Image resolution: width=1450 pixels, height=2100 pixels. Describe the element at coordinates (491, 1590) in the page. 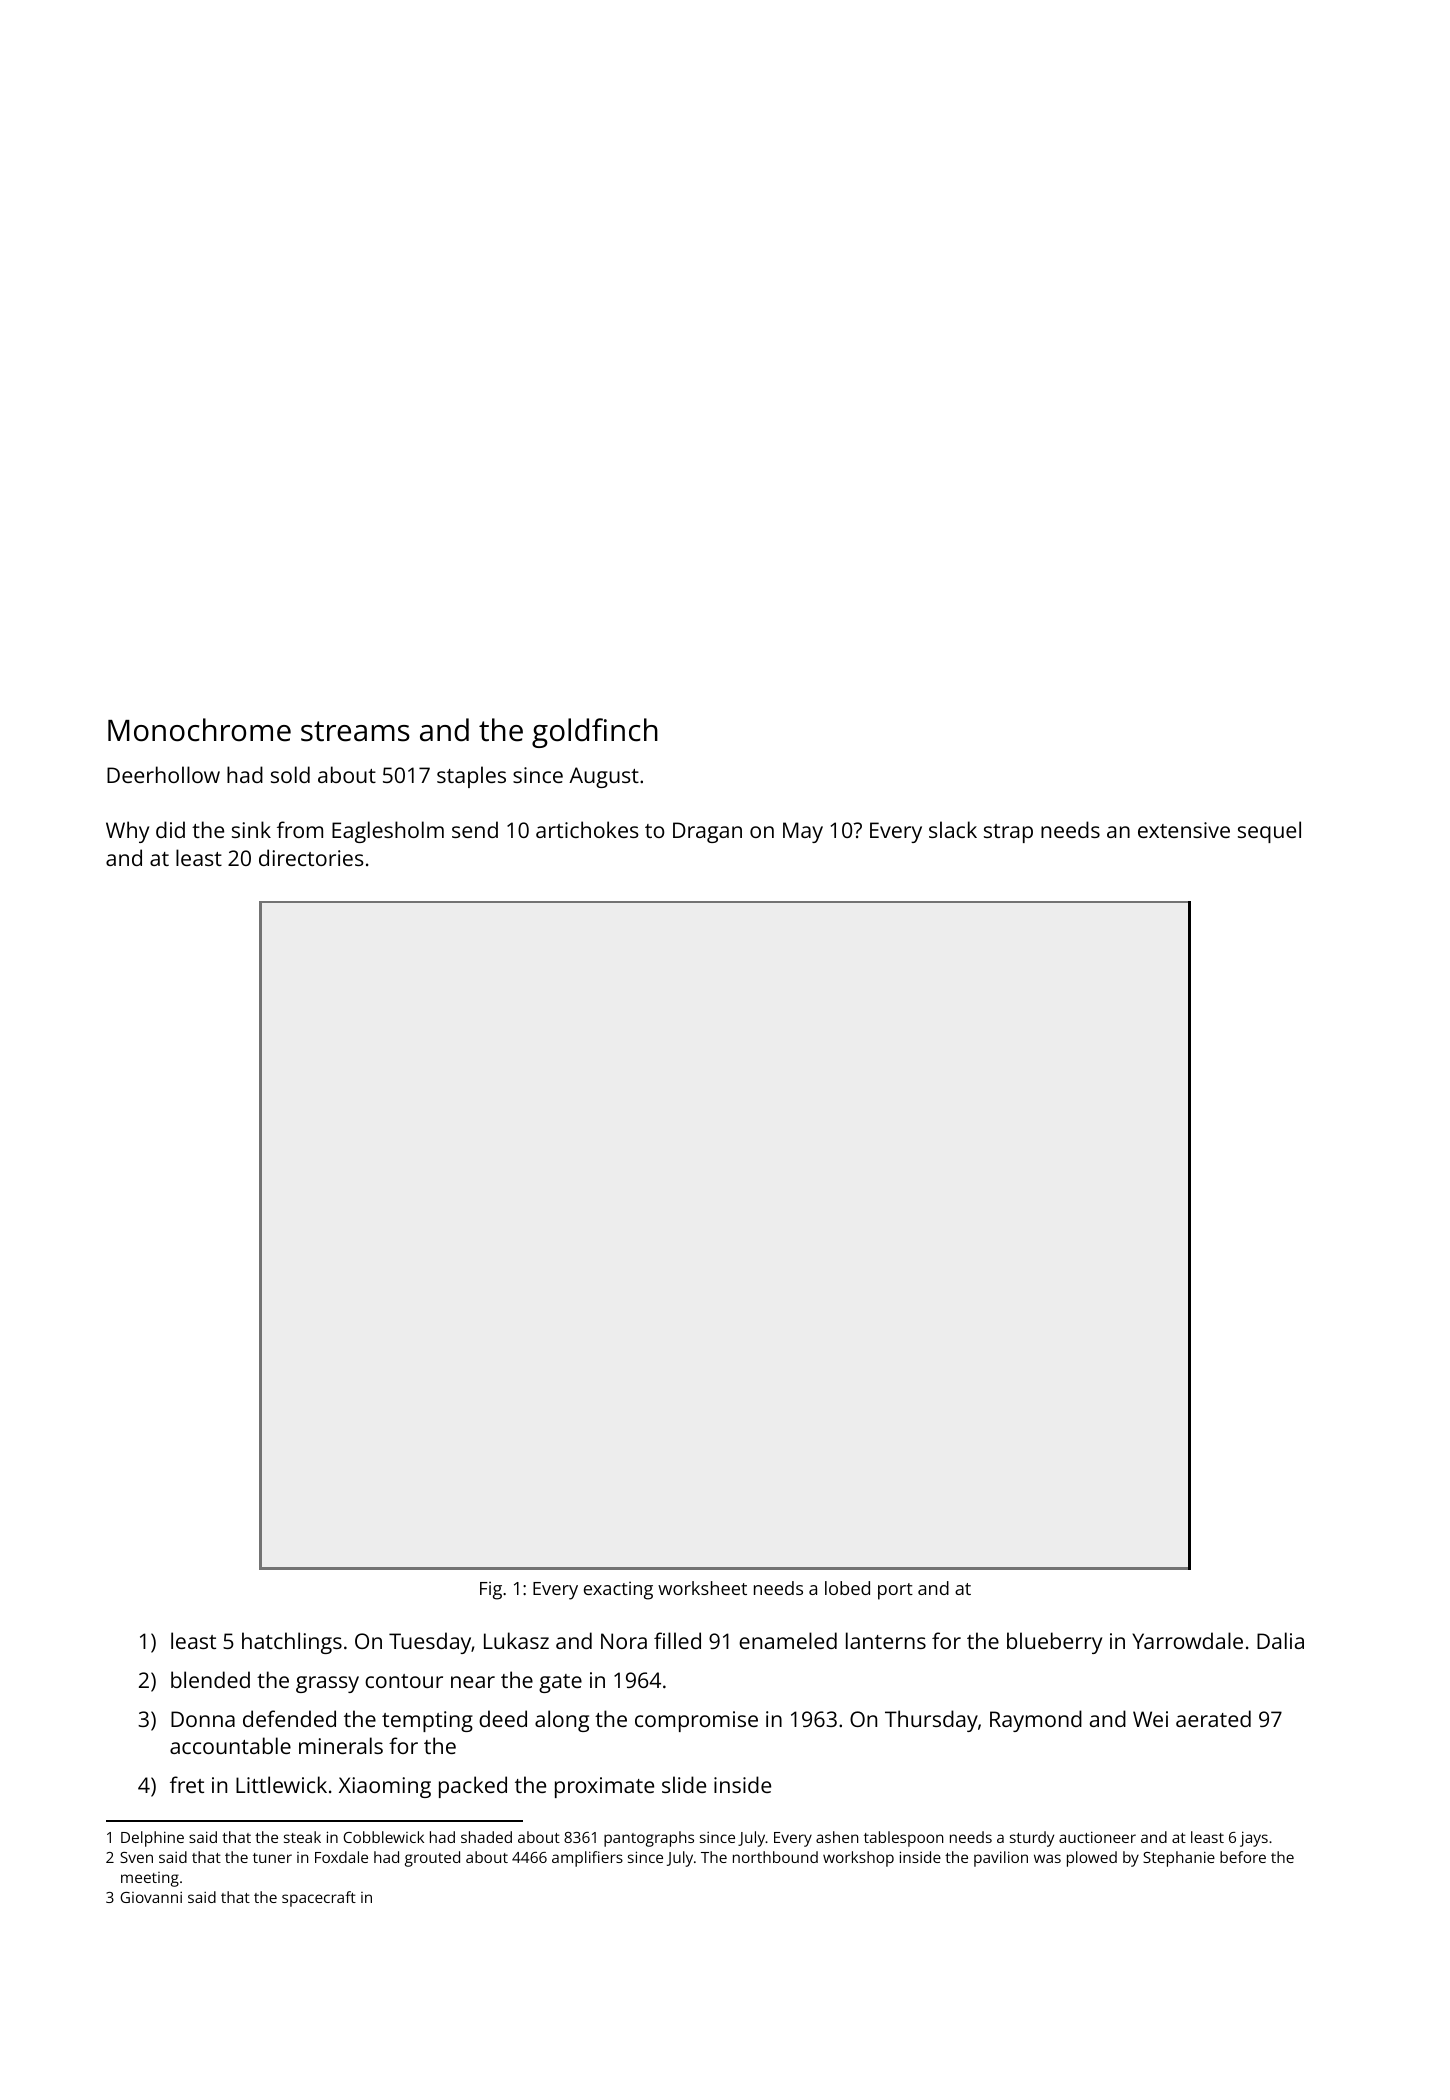

I see `Fig` at that location.
